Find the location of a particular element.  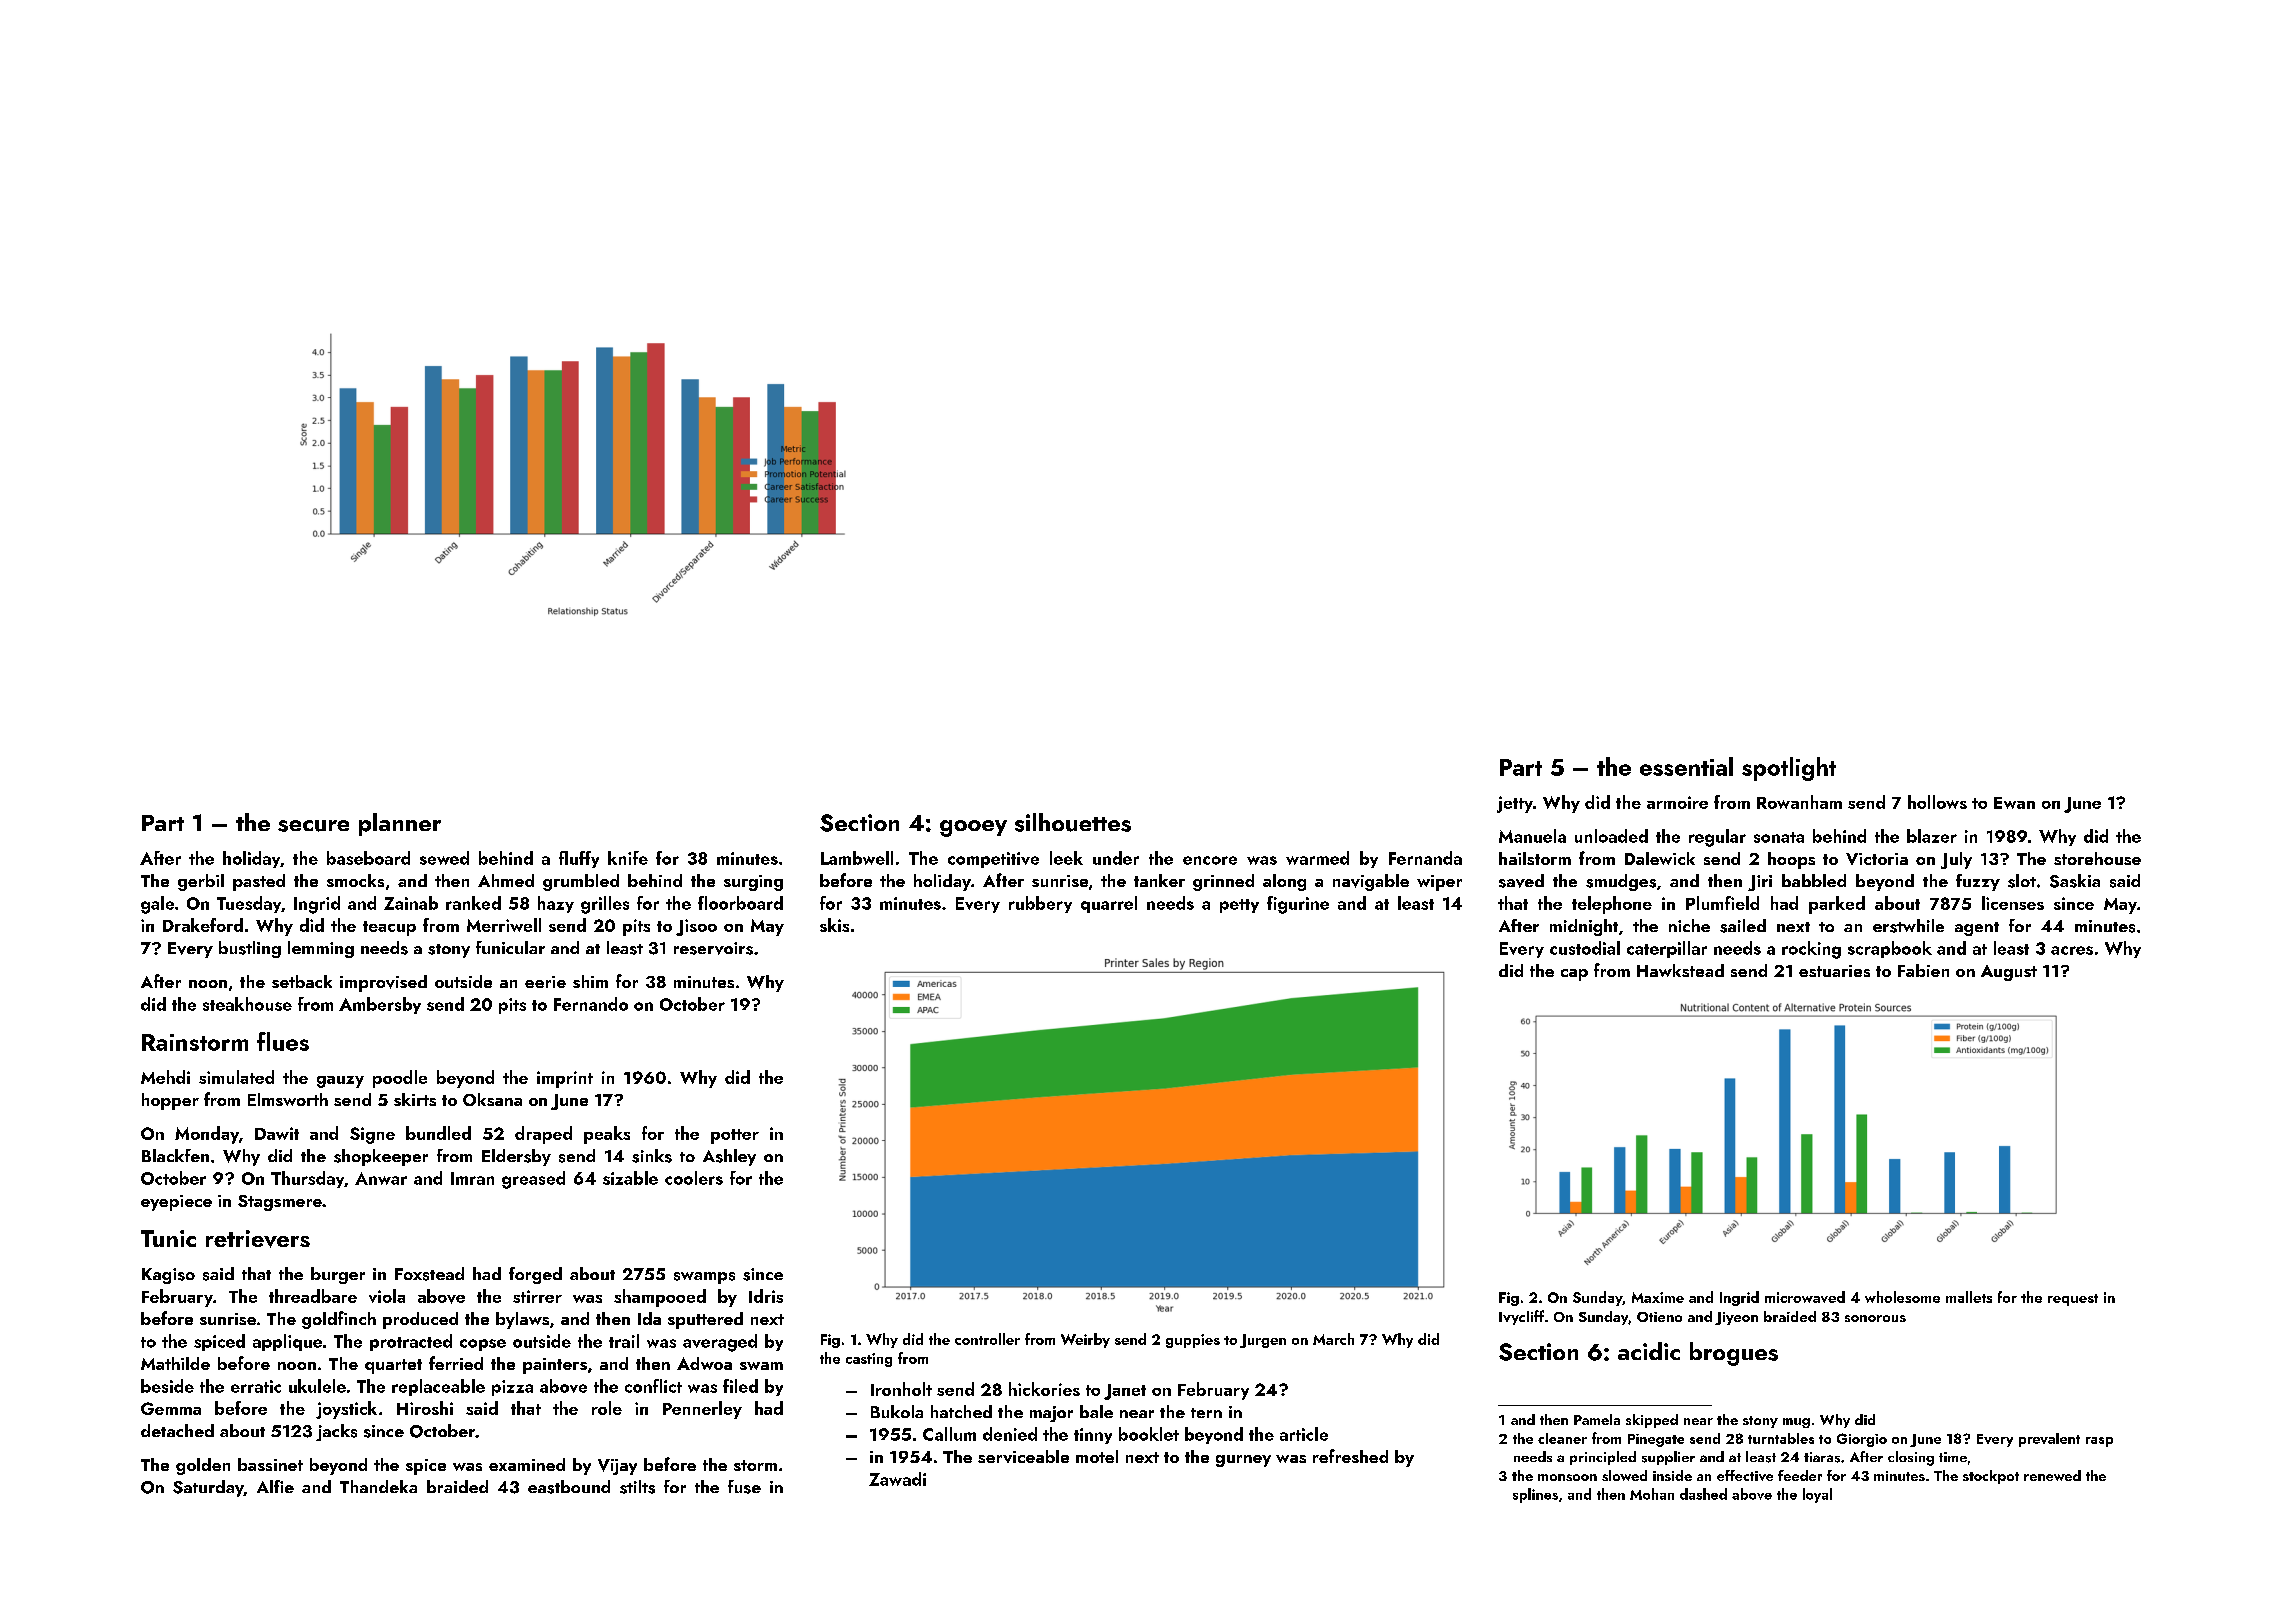

improvised is located at coordinates (383, 983).
